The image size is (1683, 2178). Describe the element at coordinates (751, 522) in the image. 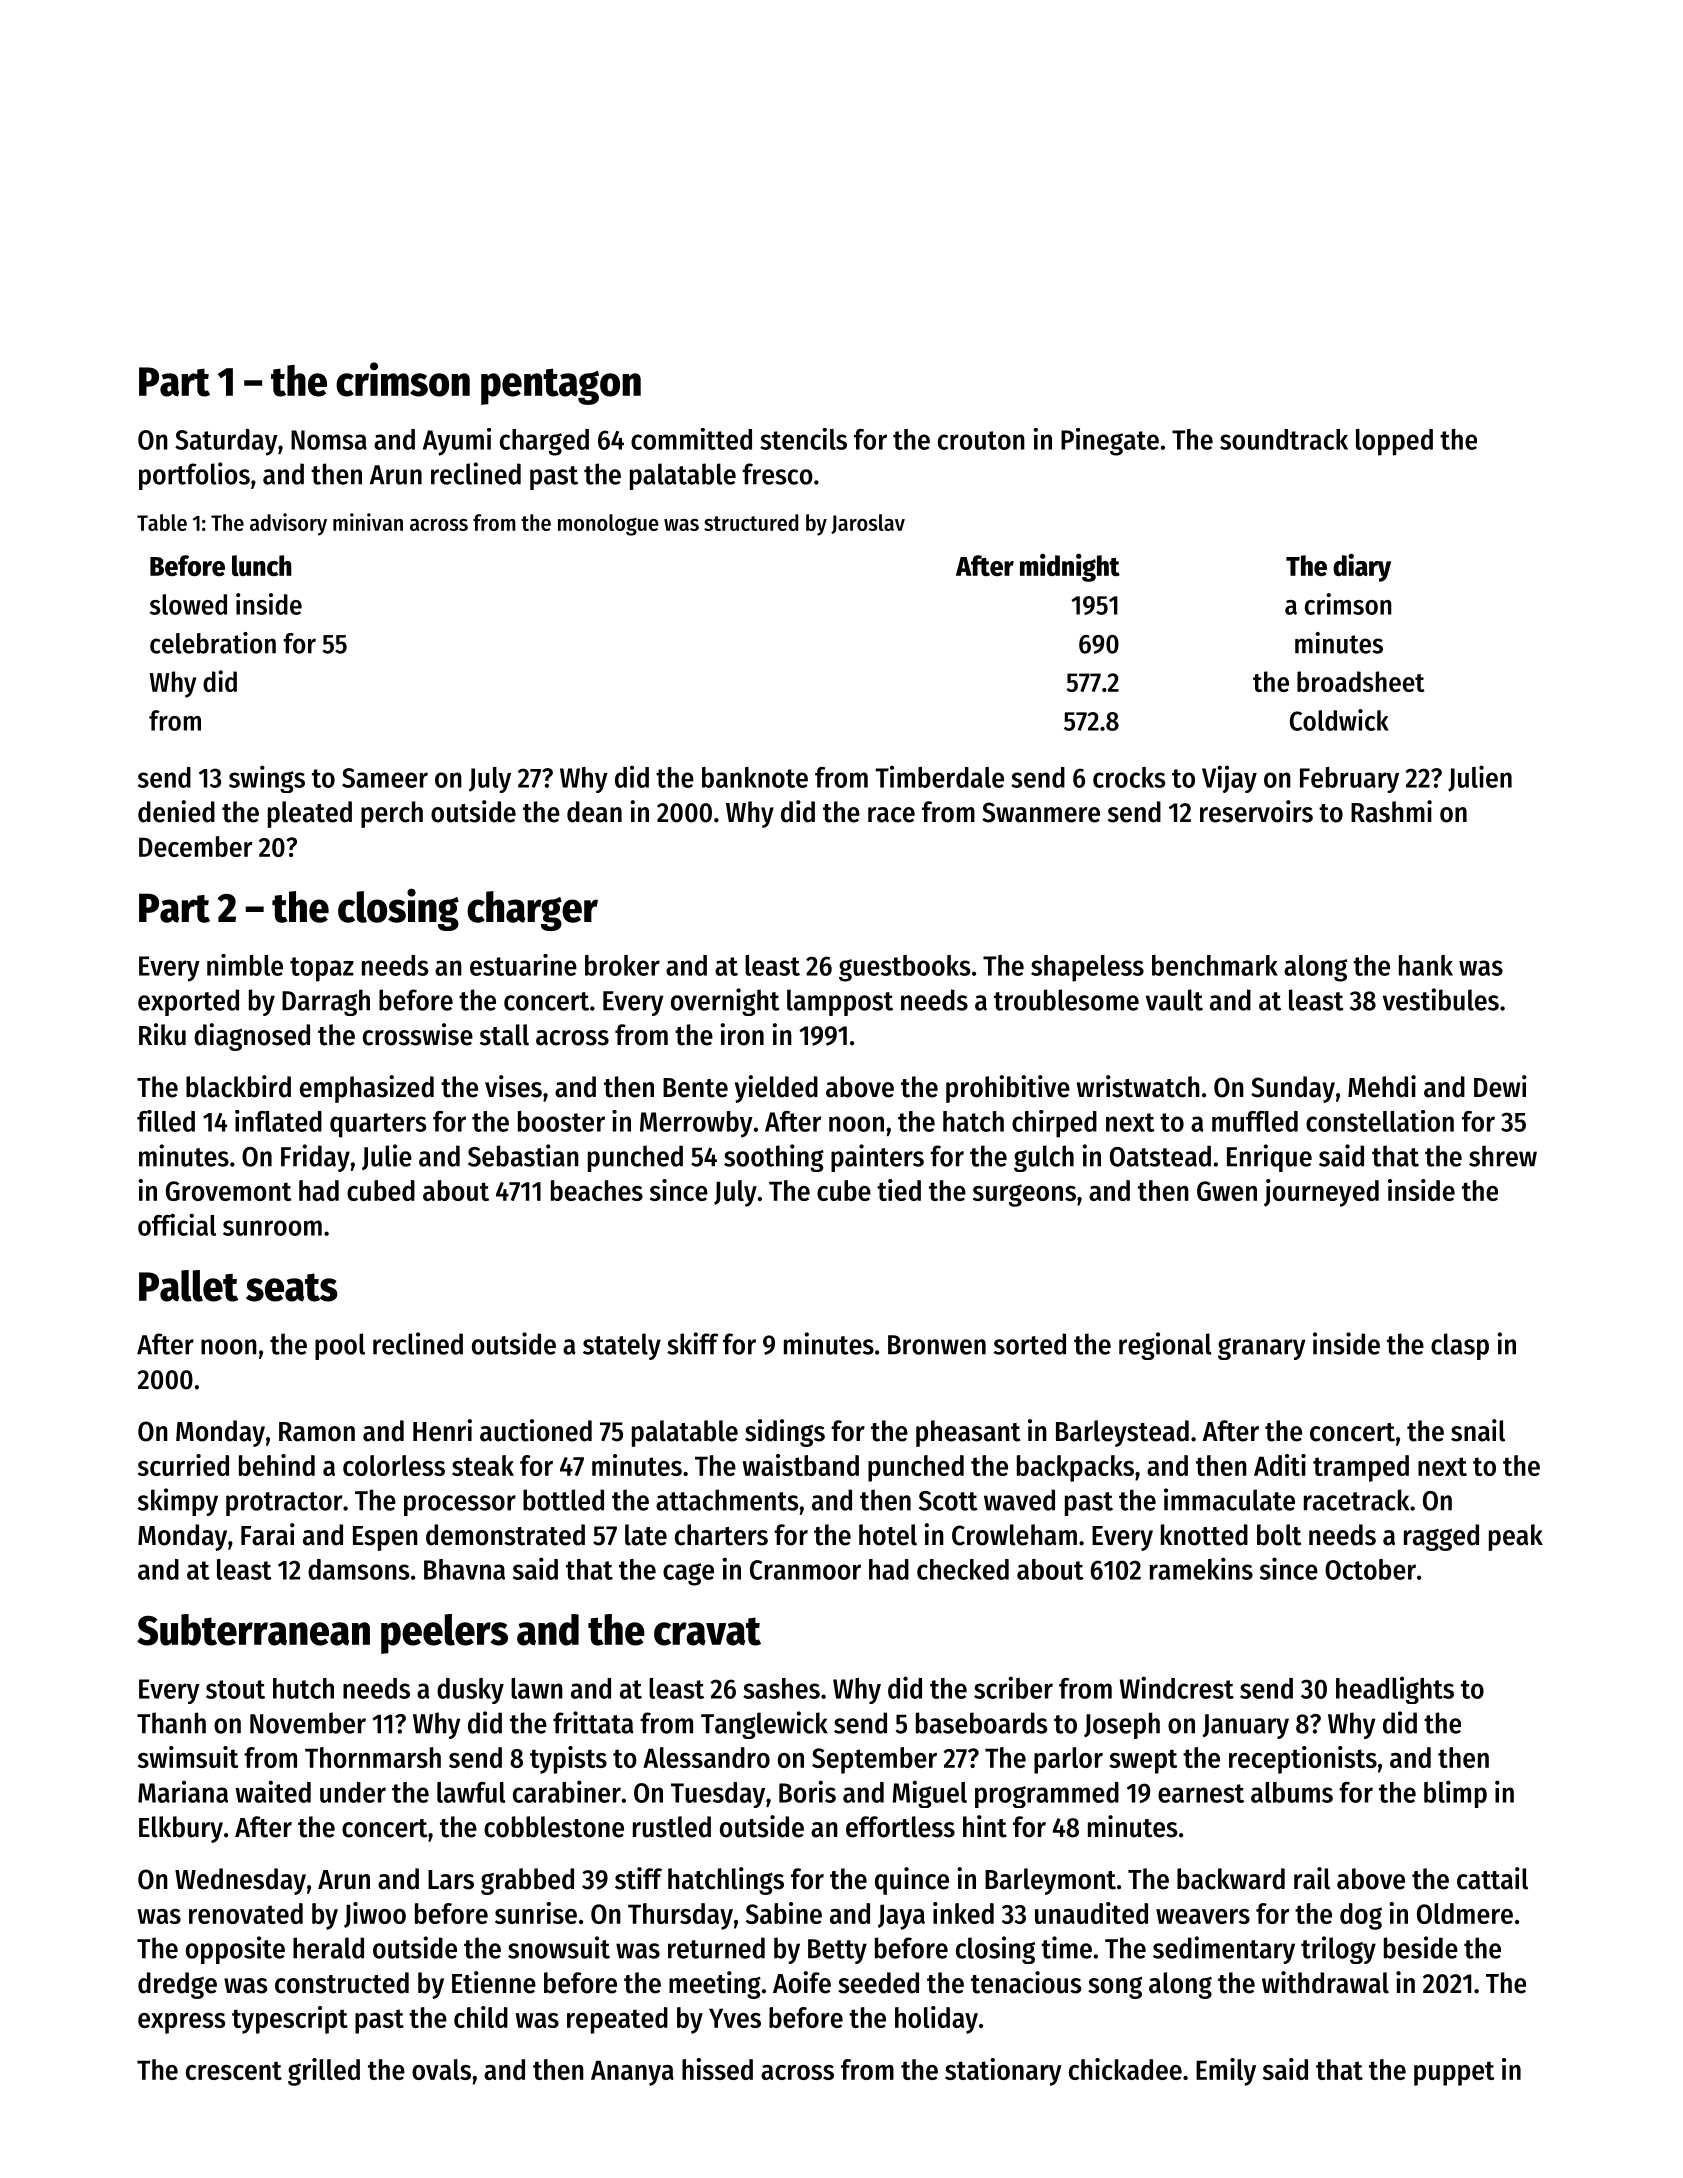

I see `structured` at that location.
